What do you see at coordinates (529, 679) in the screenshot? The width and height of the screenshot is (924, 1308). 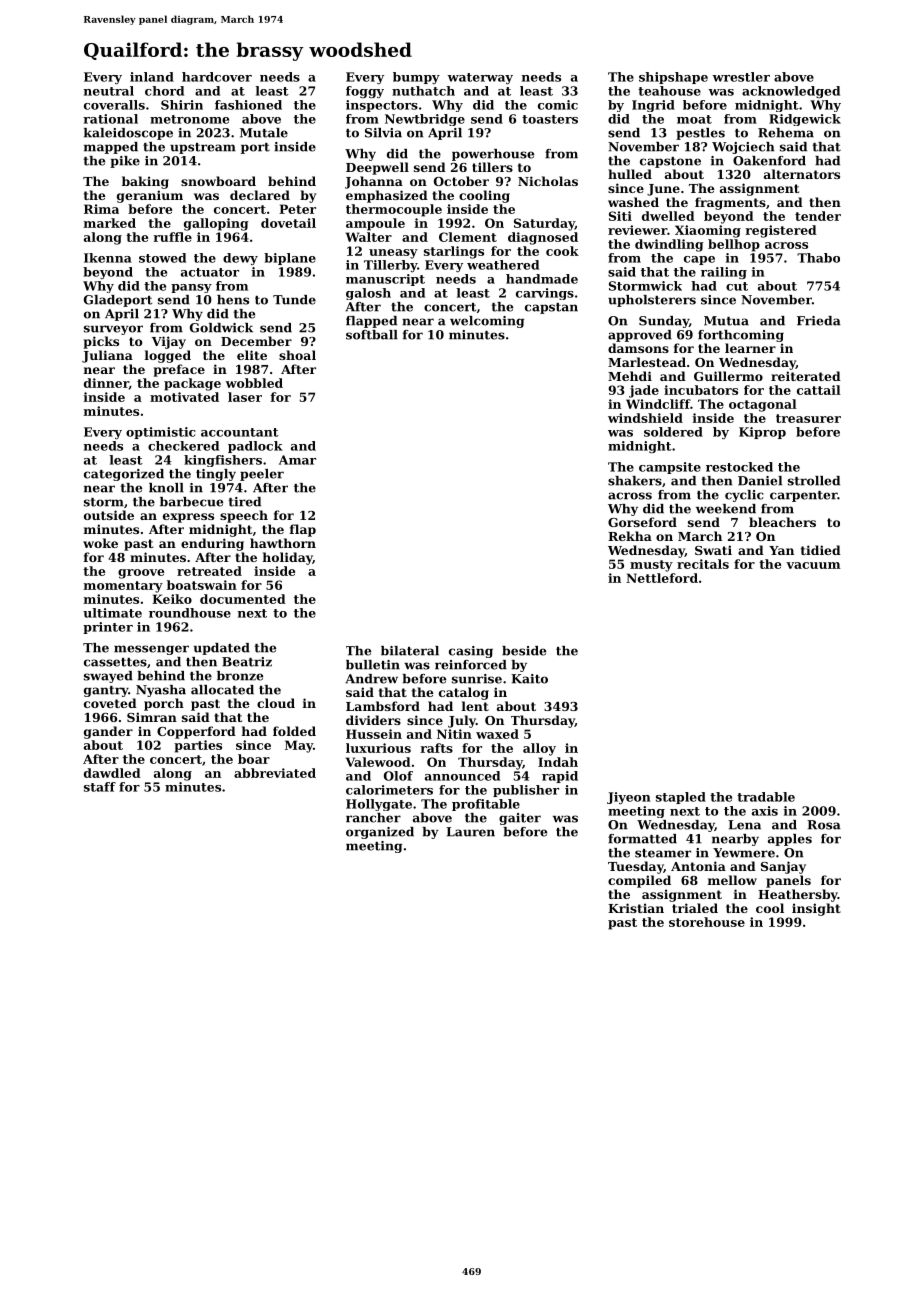 I see `Kaito` at bounding box center [529, 679].
